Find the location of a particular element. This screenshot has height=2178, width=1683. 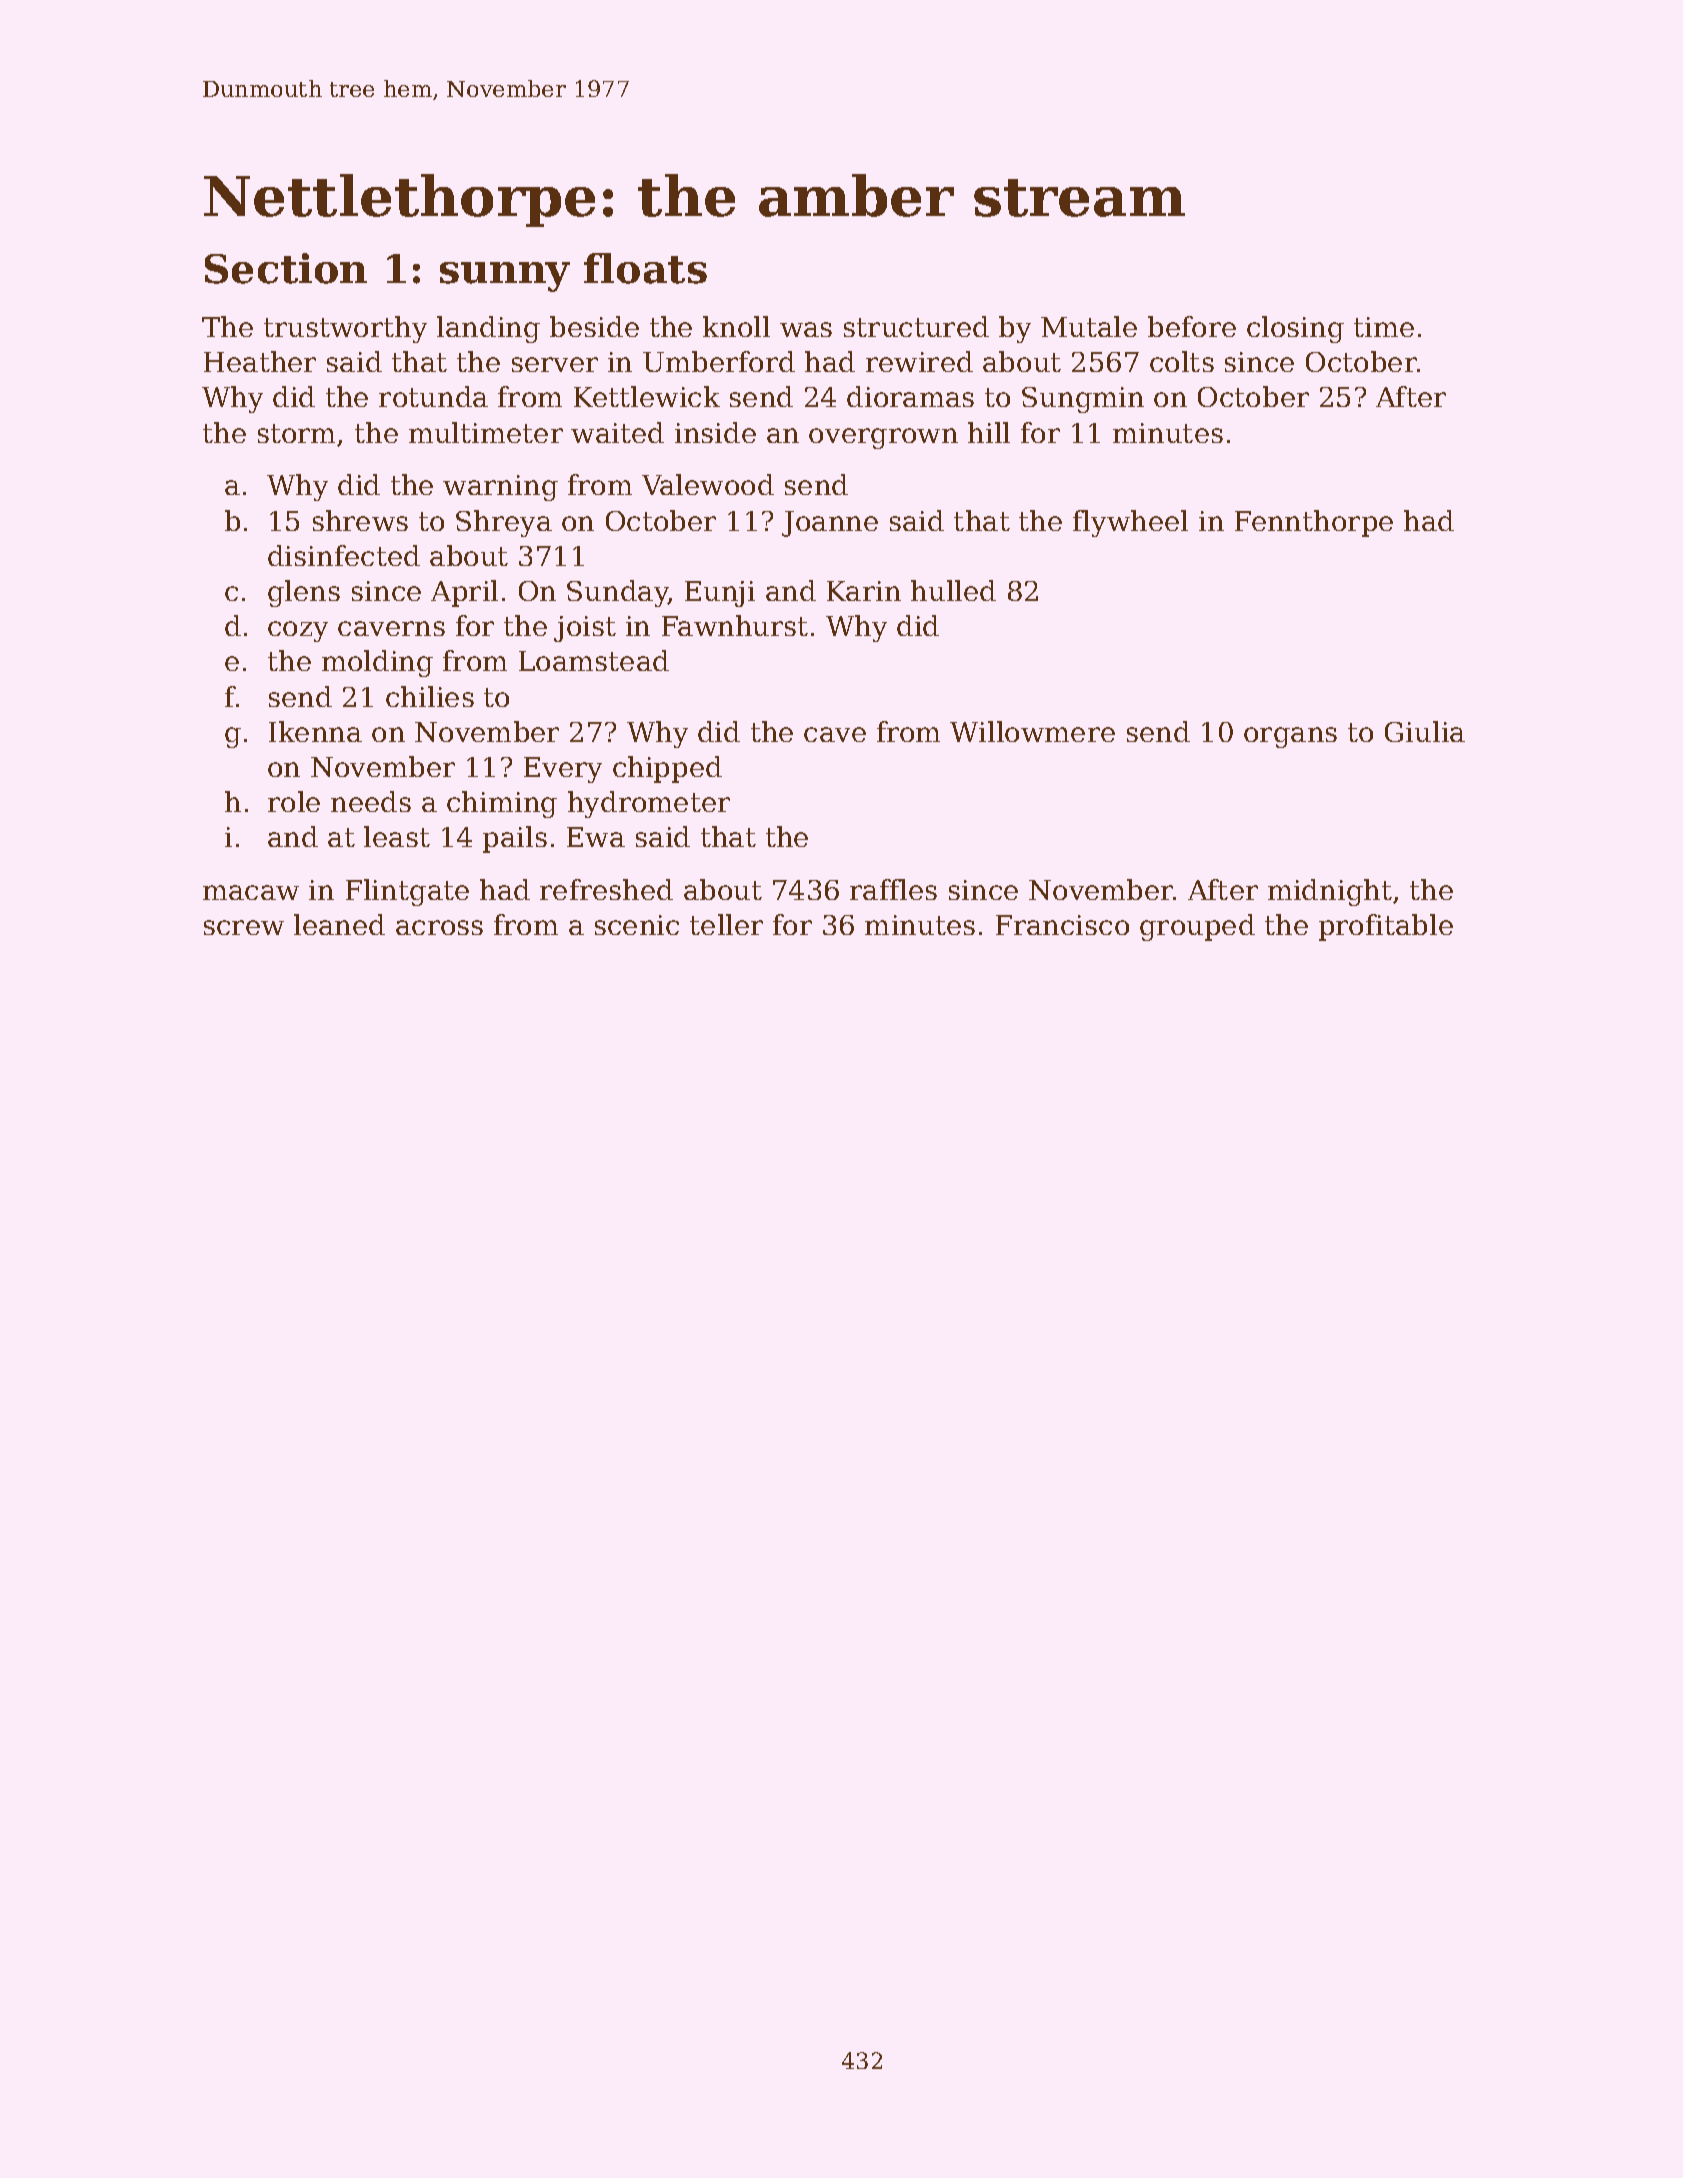

Umberford is located at coordinates (719, 361).
